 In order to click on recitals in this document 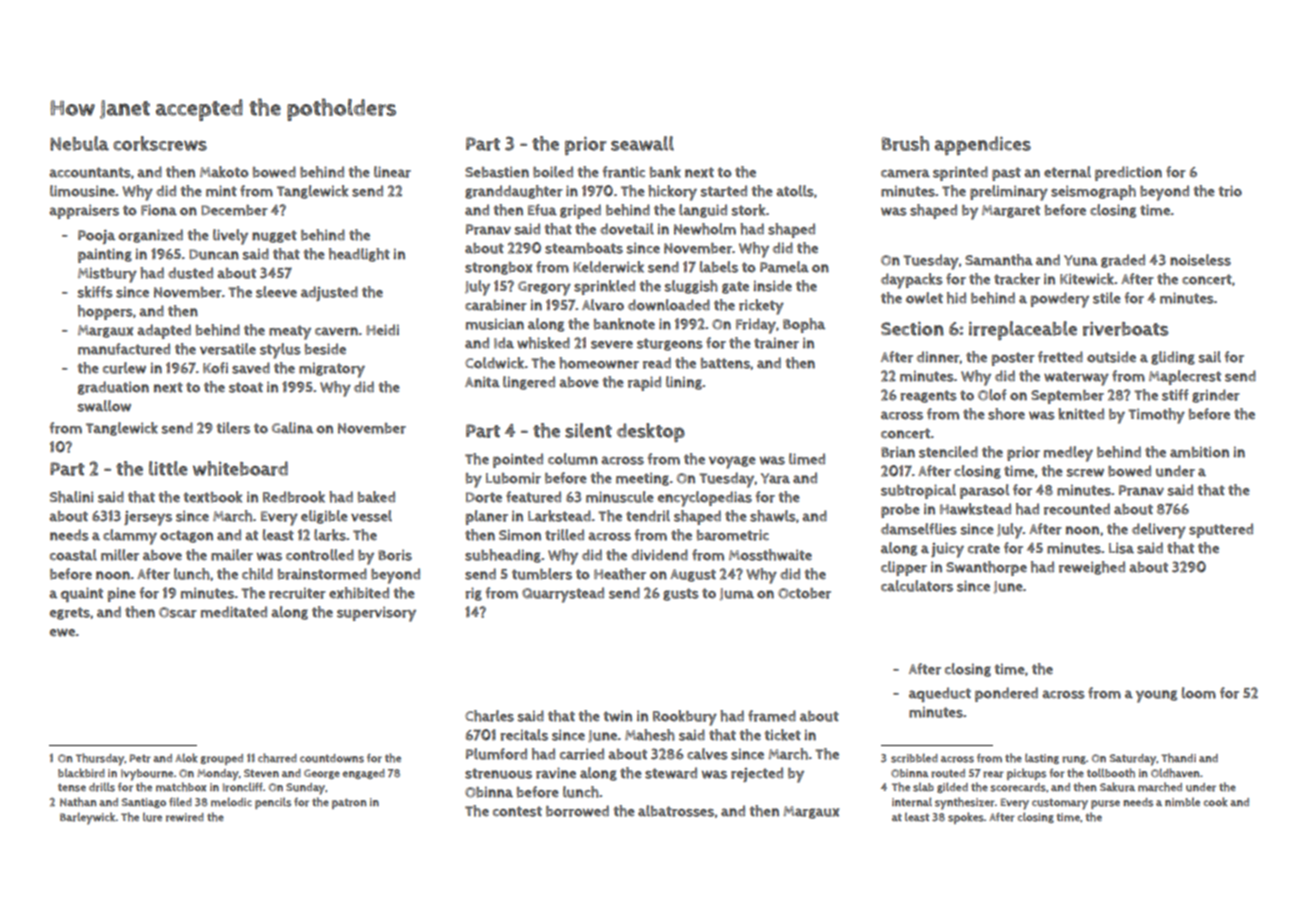, I will do `click(524, 735)`.
